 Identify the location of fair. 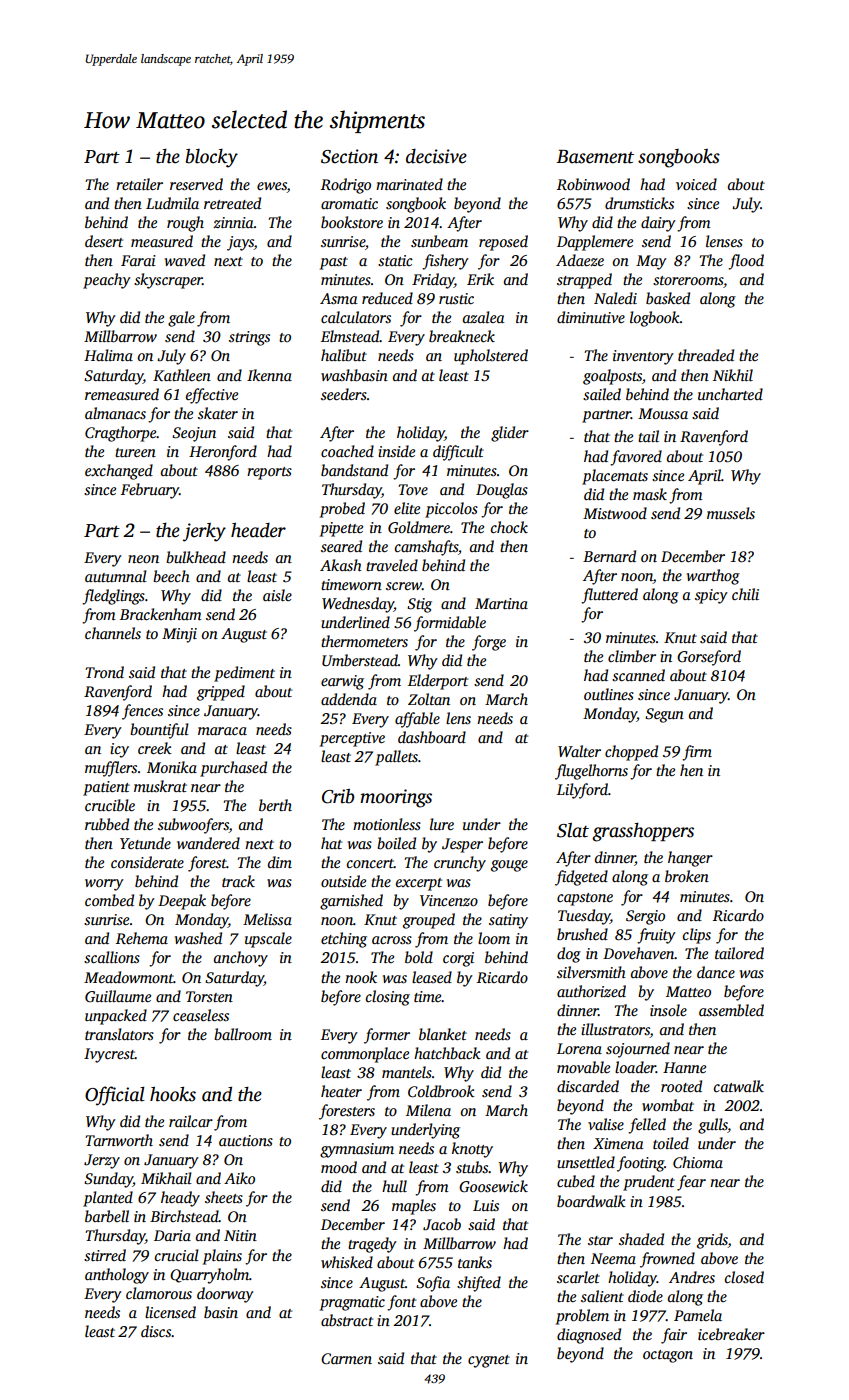
(674, 1336).
